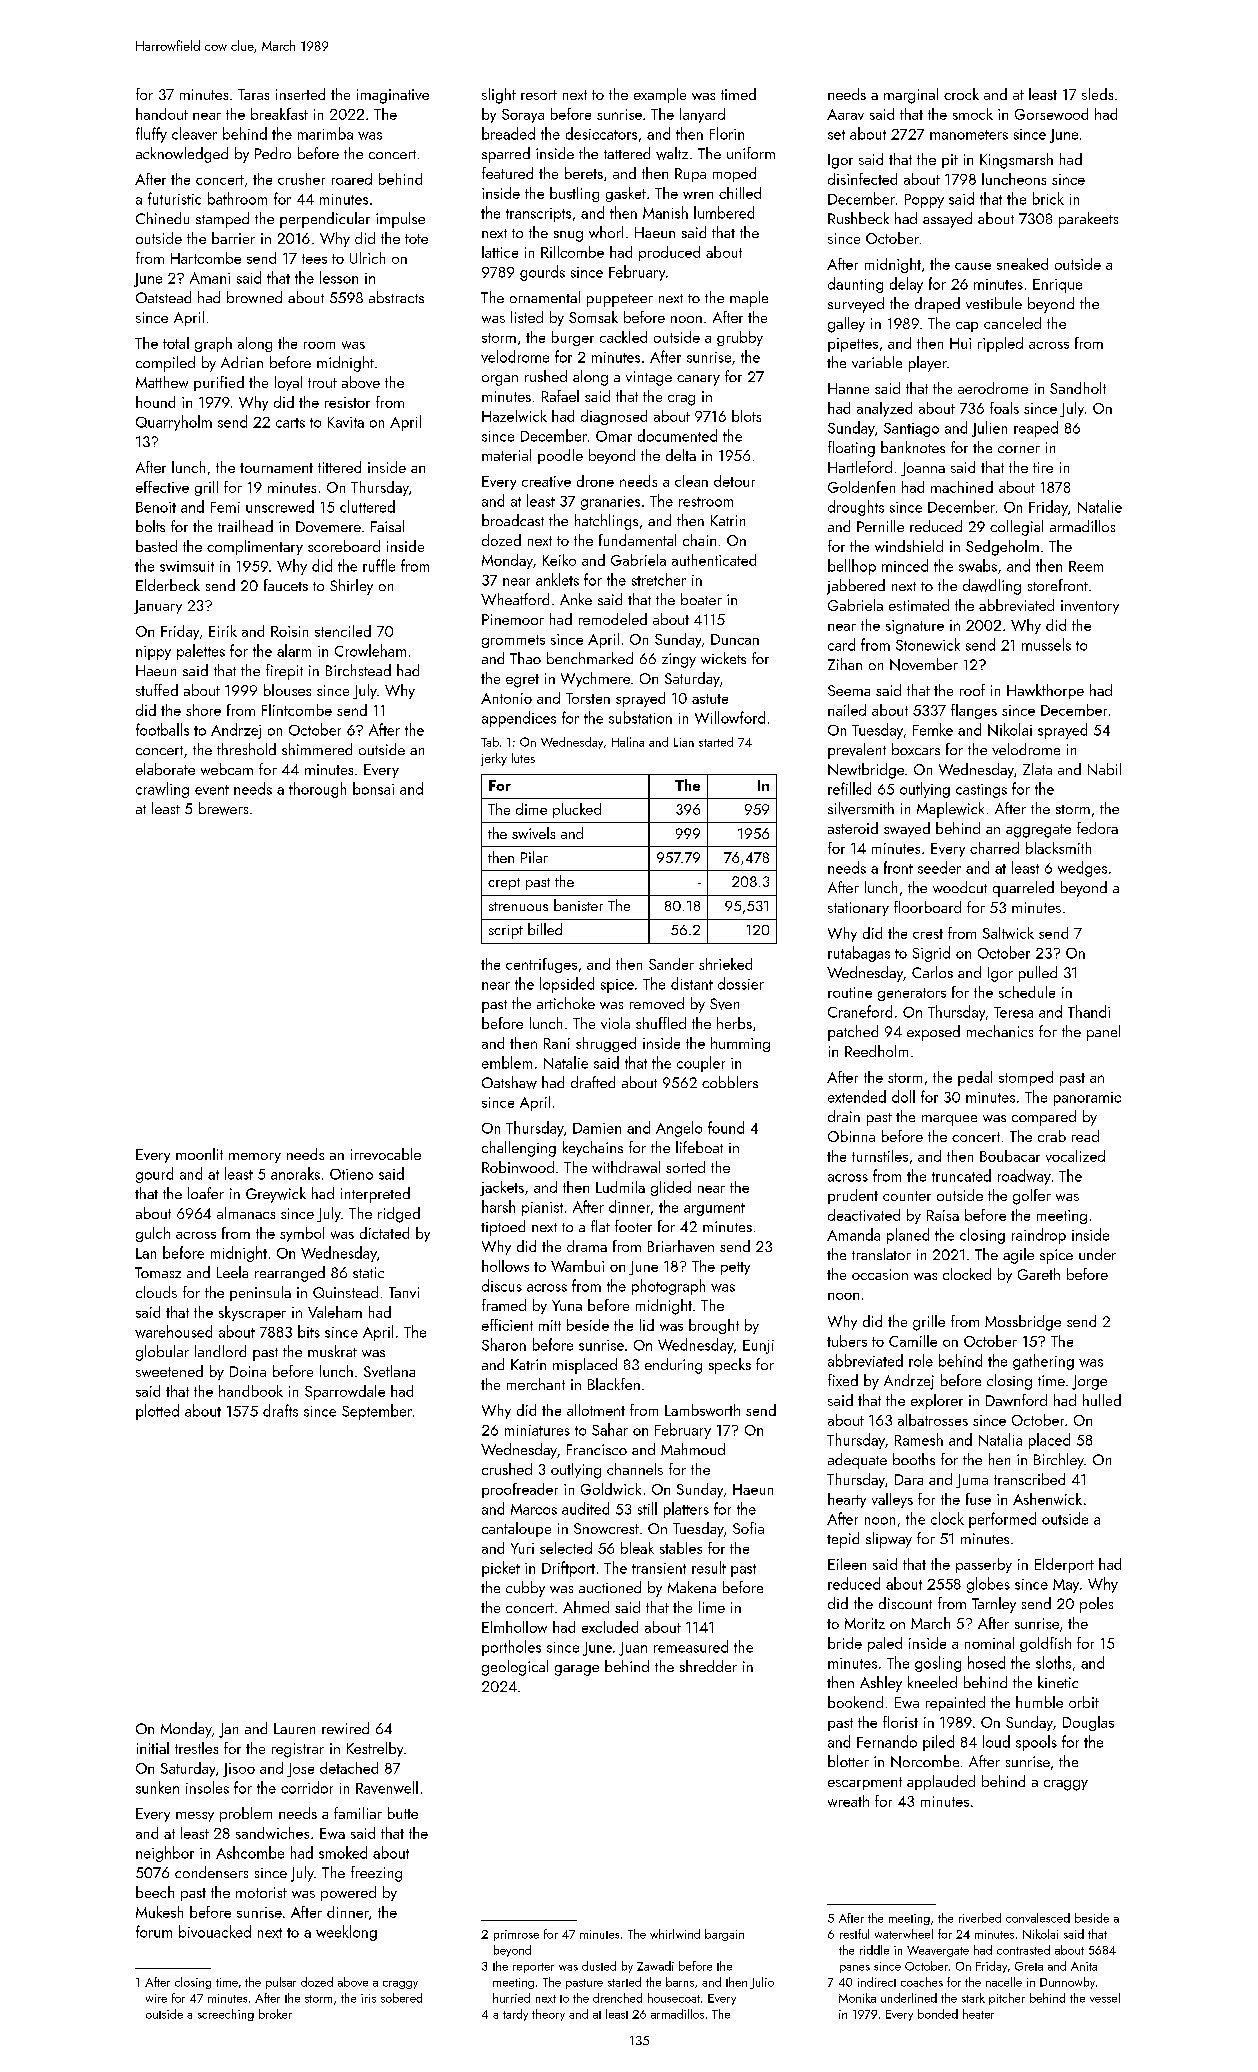  I want to click on screeching, so click(226, 2015).
